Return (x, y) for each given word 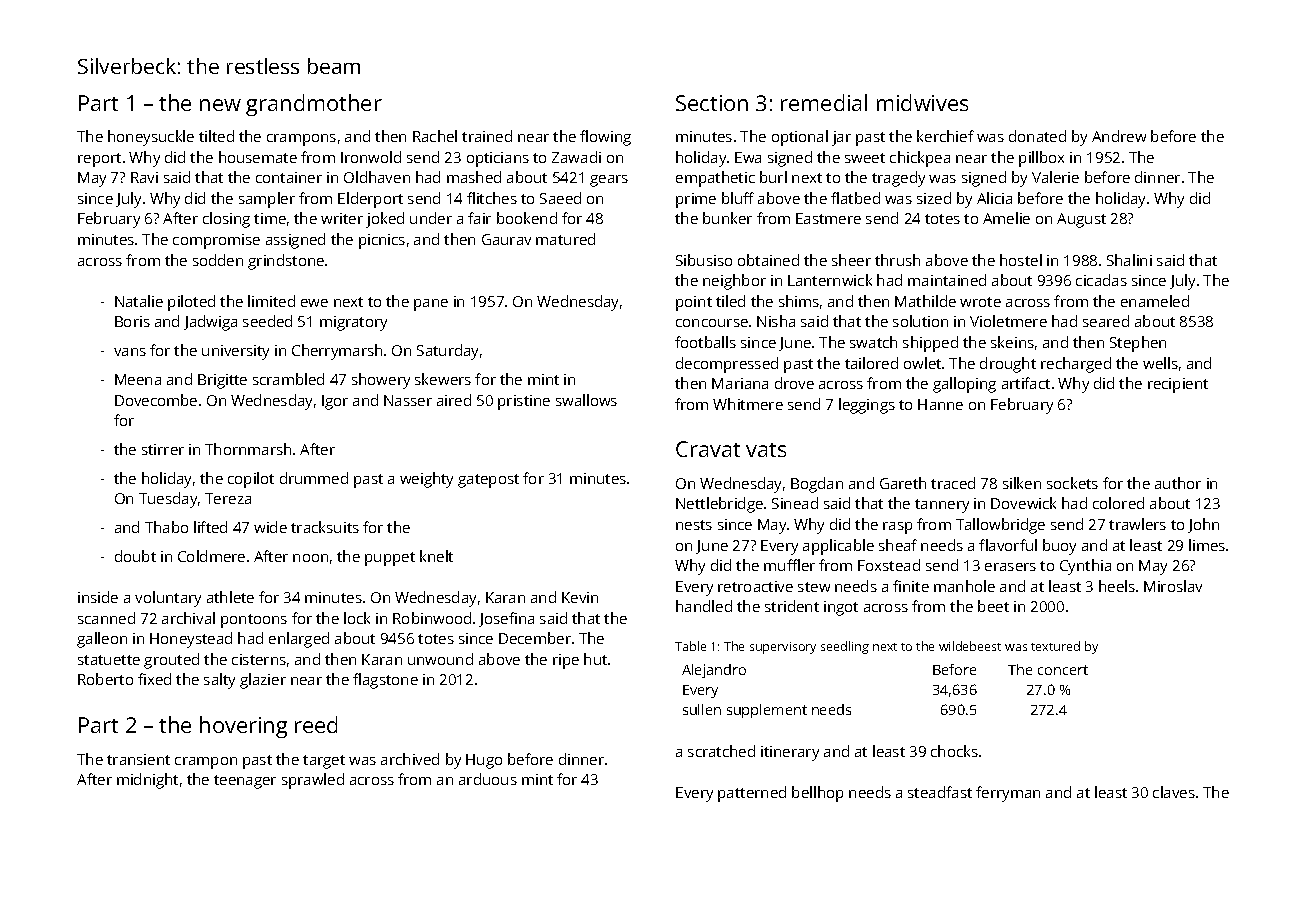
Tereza (228, 498)
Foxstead (889, 565)
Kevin (580, 597)
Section (712, 103)
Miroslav (1173, 586)
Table (690, 646)
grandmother (314, 105)
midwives (922, 102)
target (324, 762)
